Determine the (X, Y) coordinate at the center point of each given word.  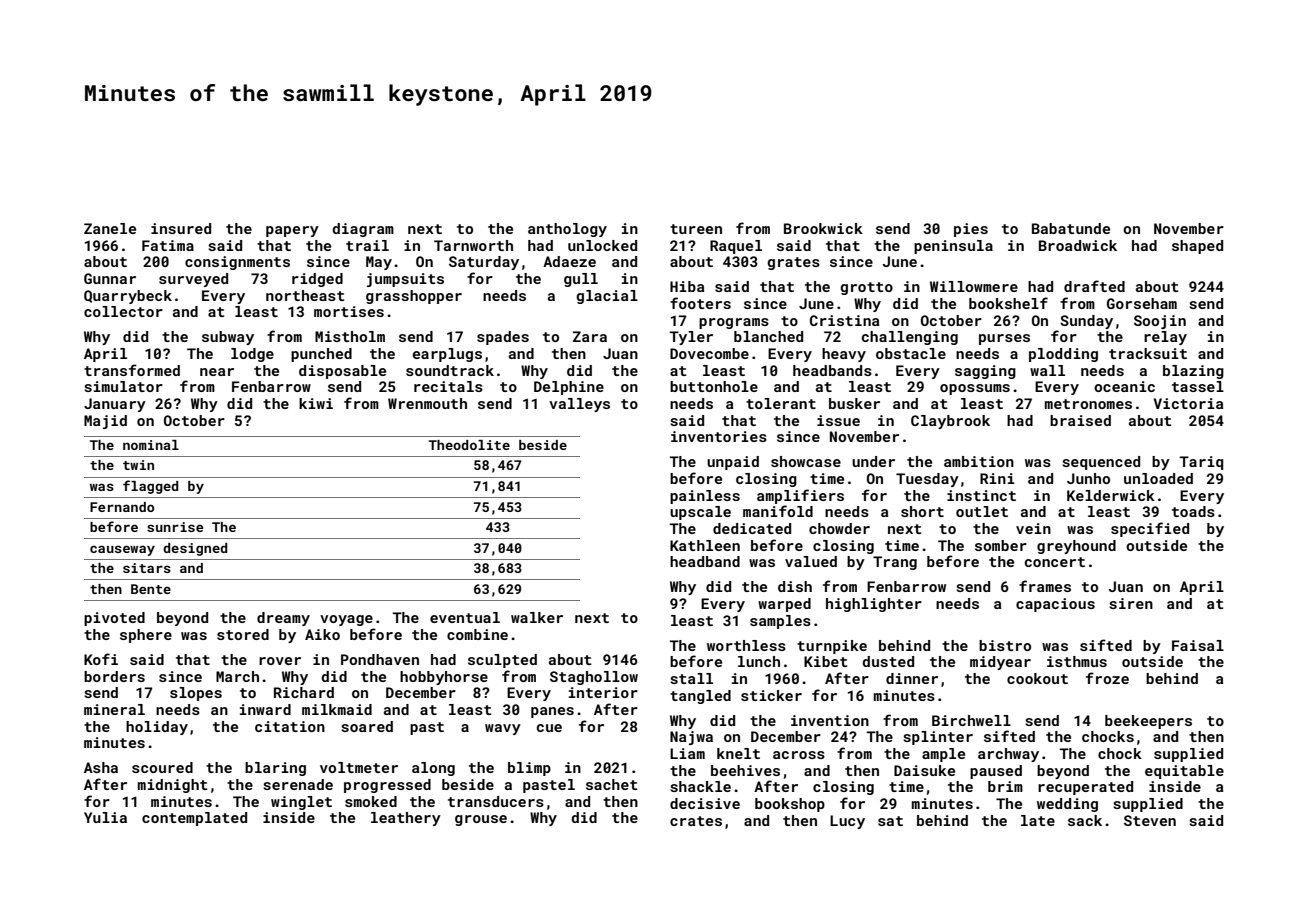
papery (292, 231)
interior (603, 692)
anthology (567, 230)
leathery (406, 819)
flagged (151, 487)
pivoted (114, 619)
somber (1001, 545)
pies (971, 230)
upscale (700, 513)
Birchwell (971, 720)
